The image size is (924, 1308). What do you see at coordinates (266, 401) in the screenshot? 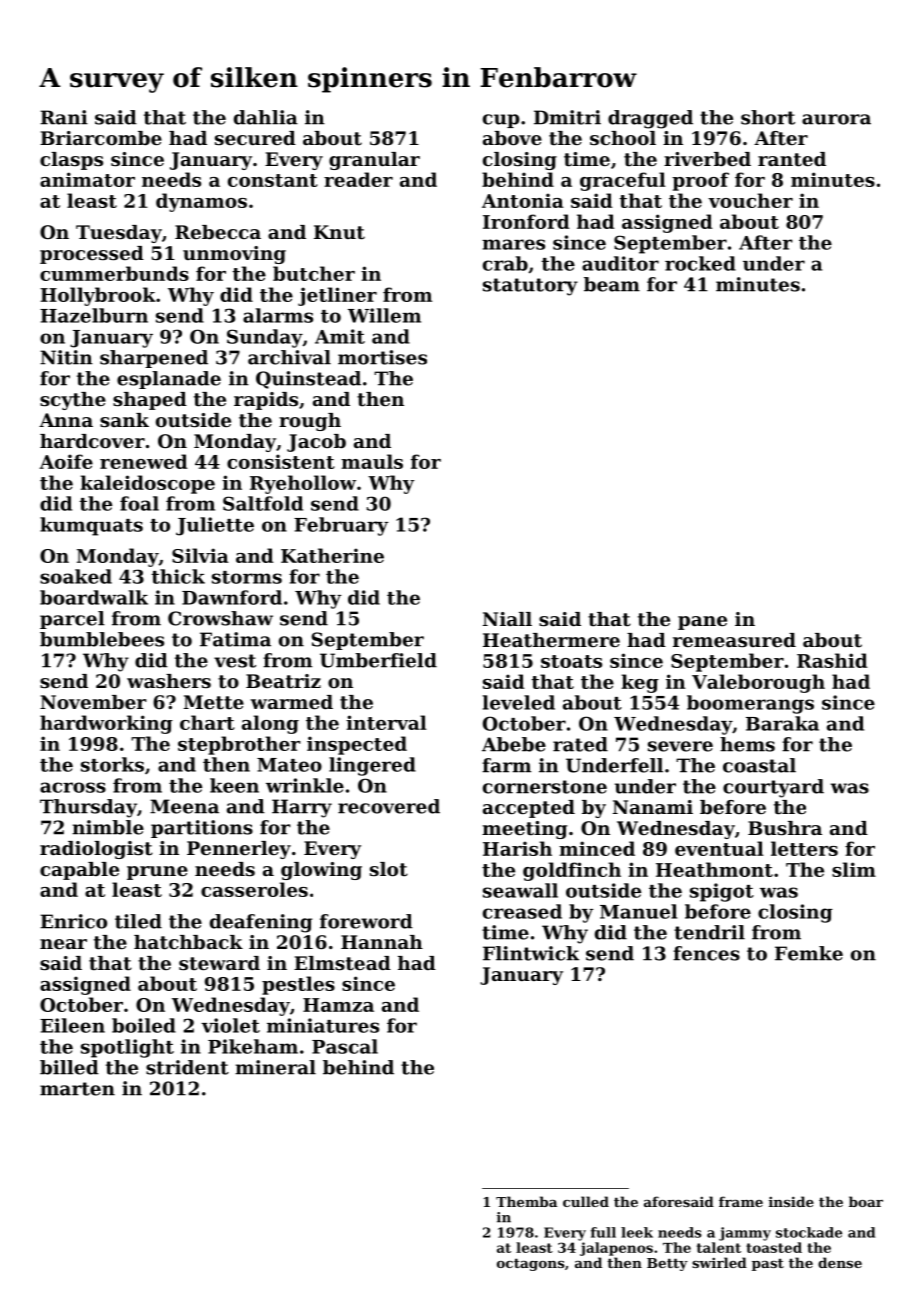
I see `rapids` at bounding box center [266, 401].
